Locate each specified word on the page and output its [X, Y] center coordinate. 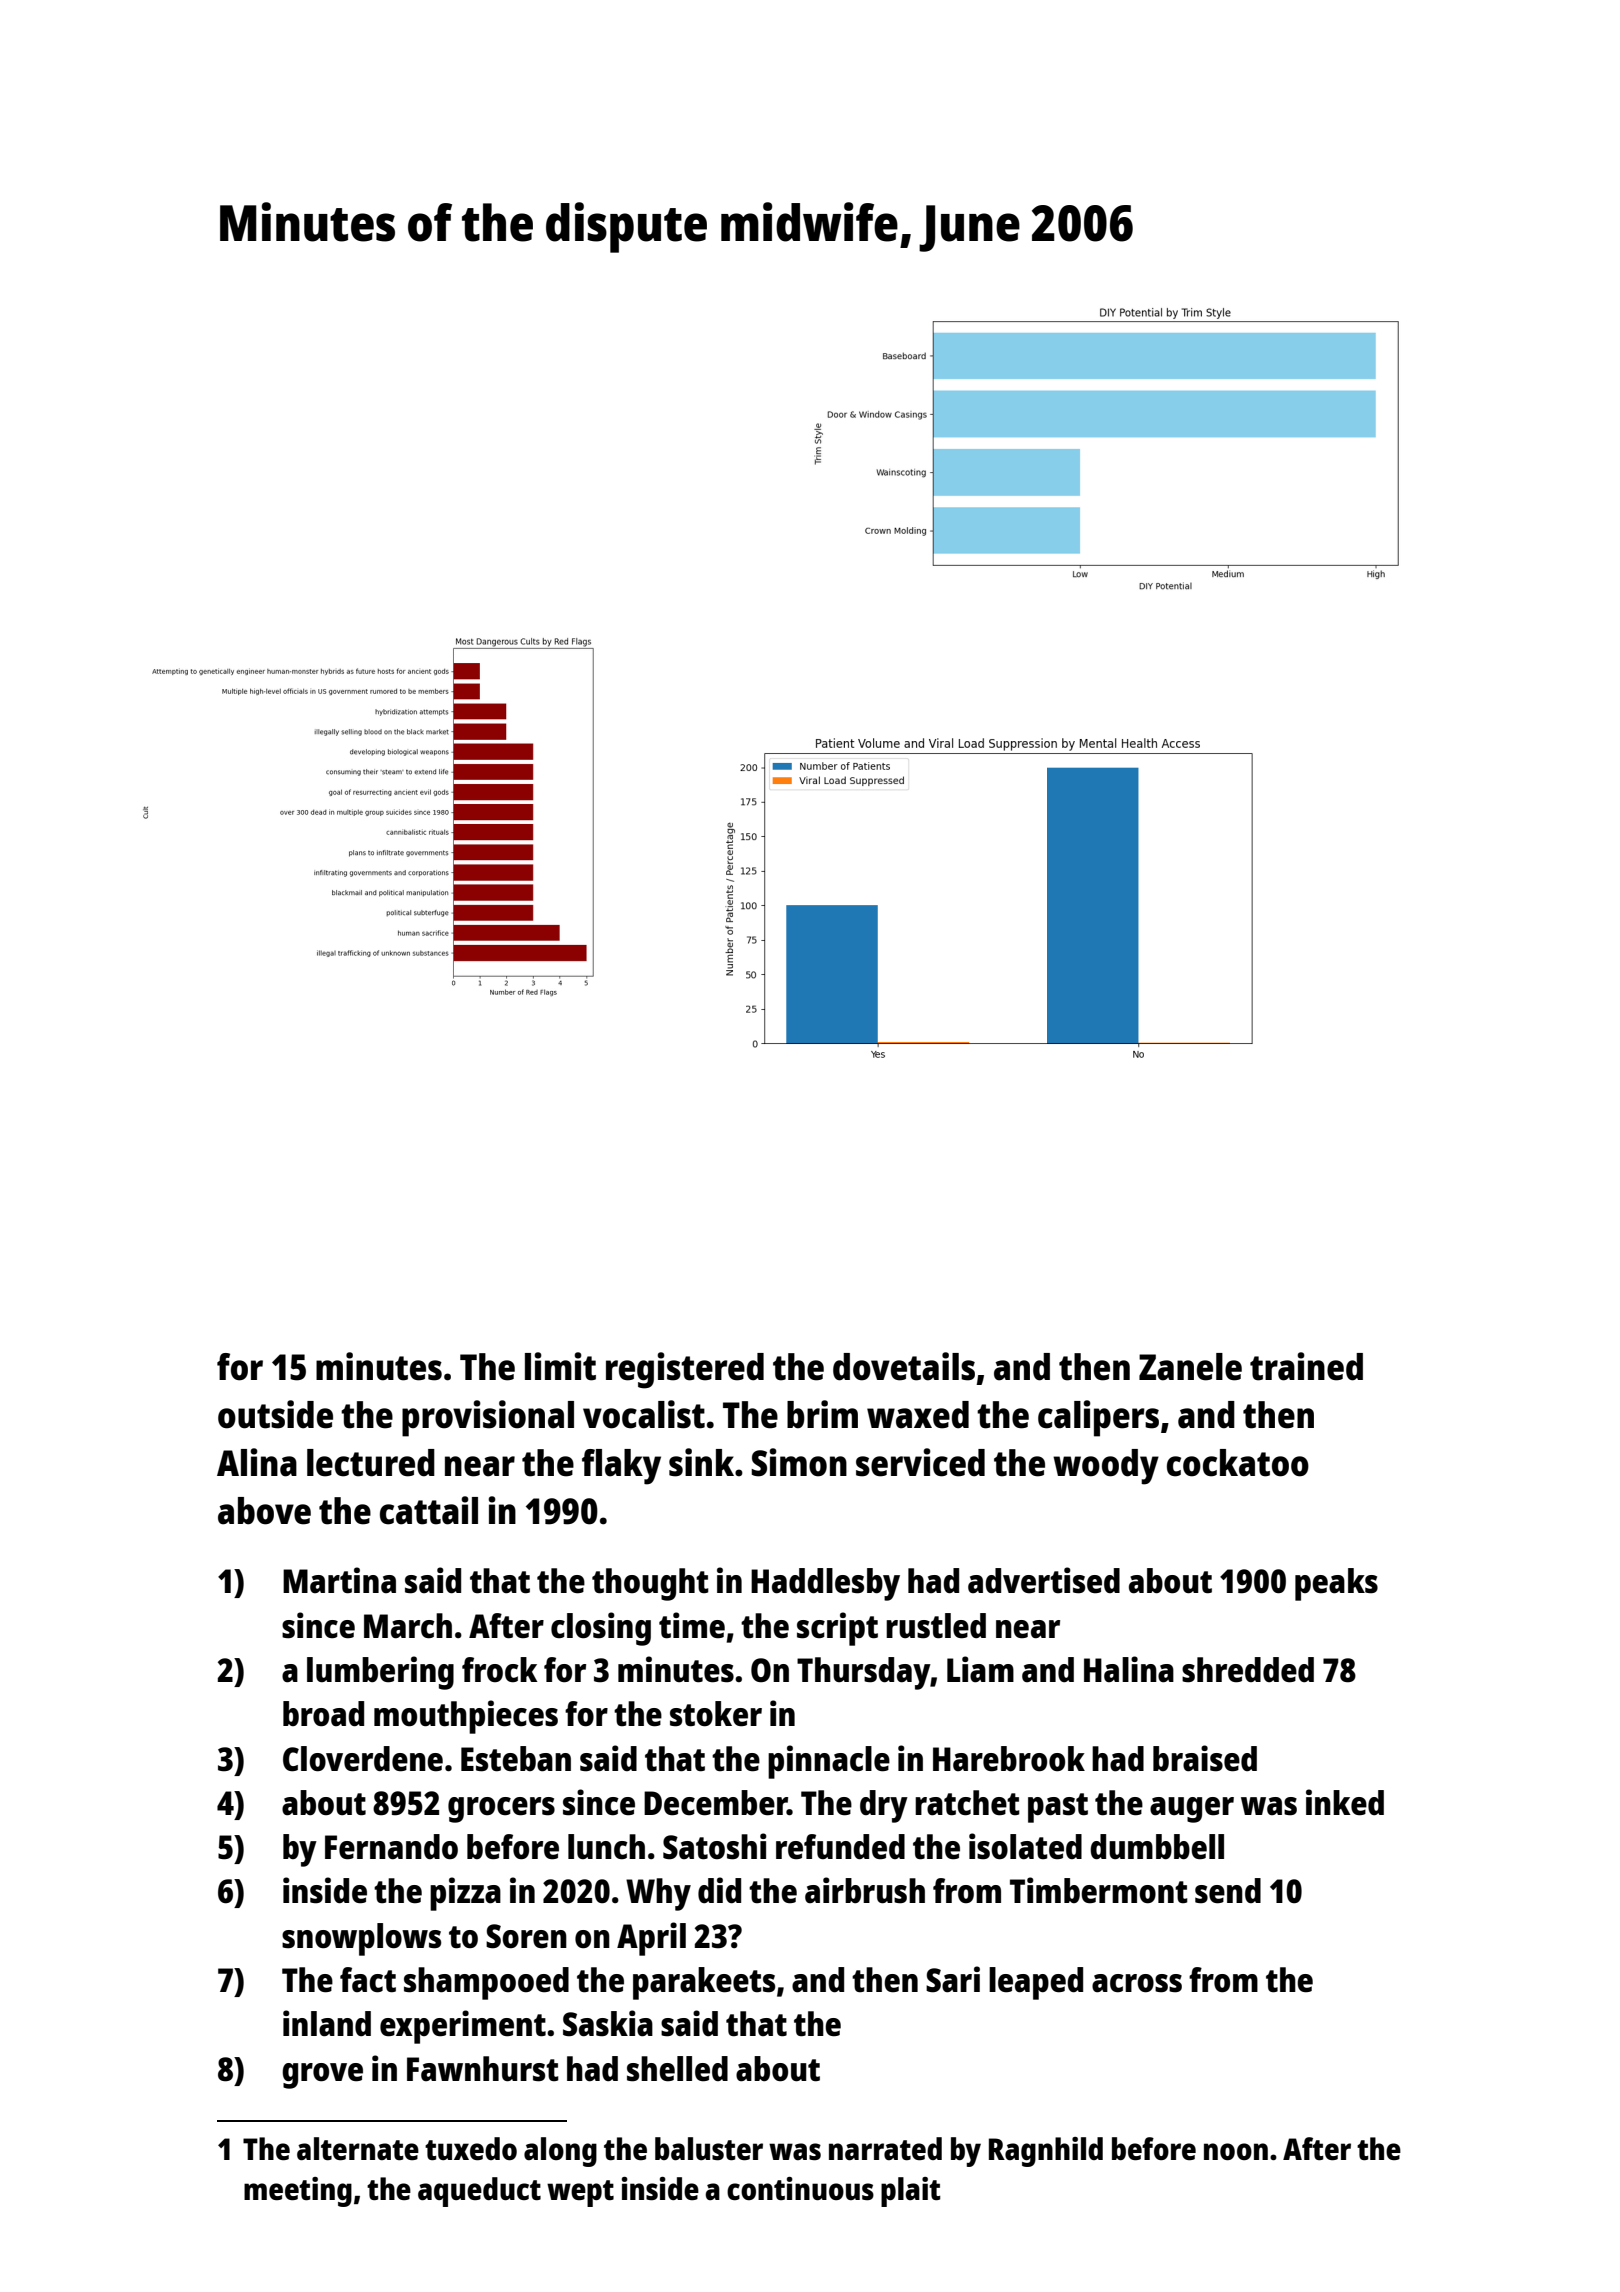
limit [560, 1366]
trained [1306, 1366]
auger [1192, 1810]
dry [884, 1806]
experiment [463, 2027]
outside [275, 1414]
